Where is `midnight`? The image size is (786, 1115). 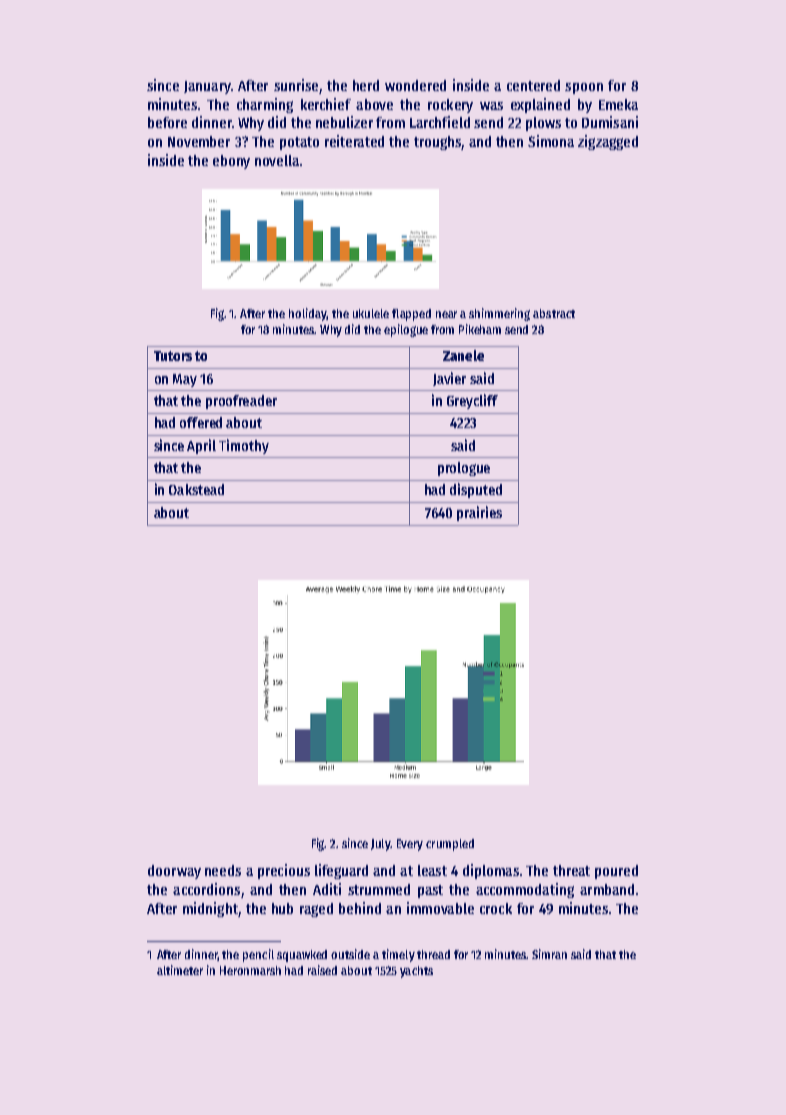 midnight is located at coordinates (210, 909).
